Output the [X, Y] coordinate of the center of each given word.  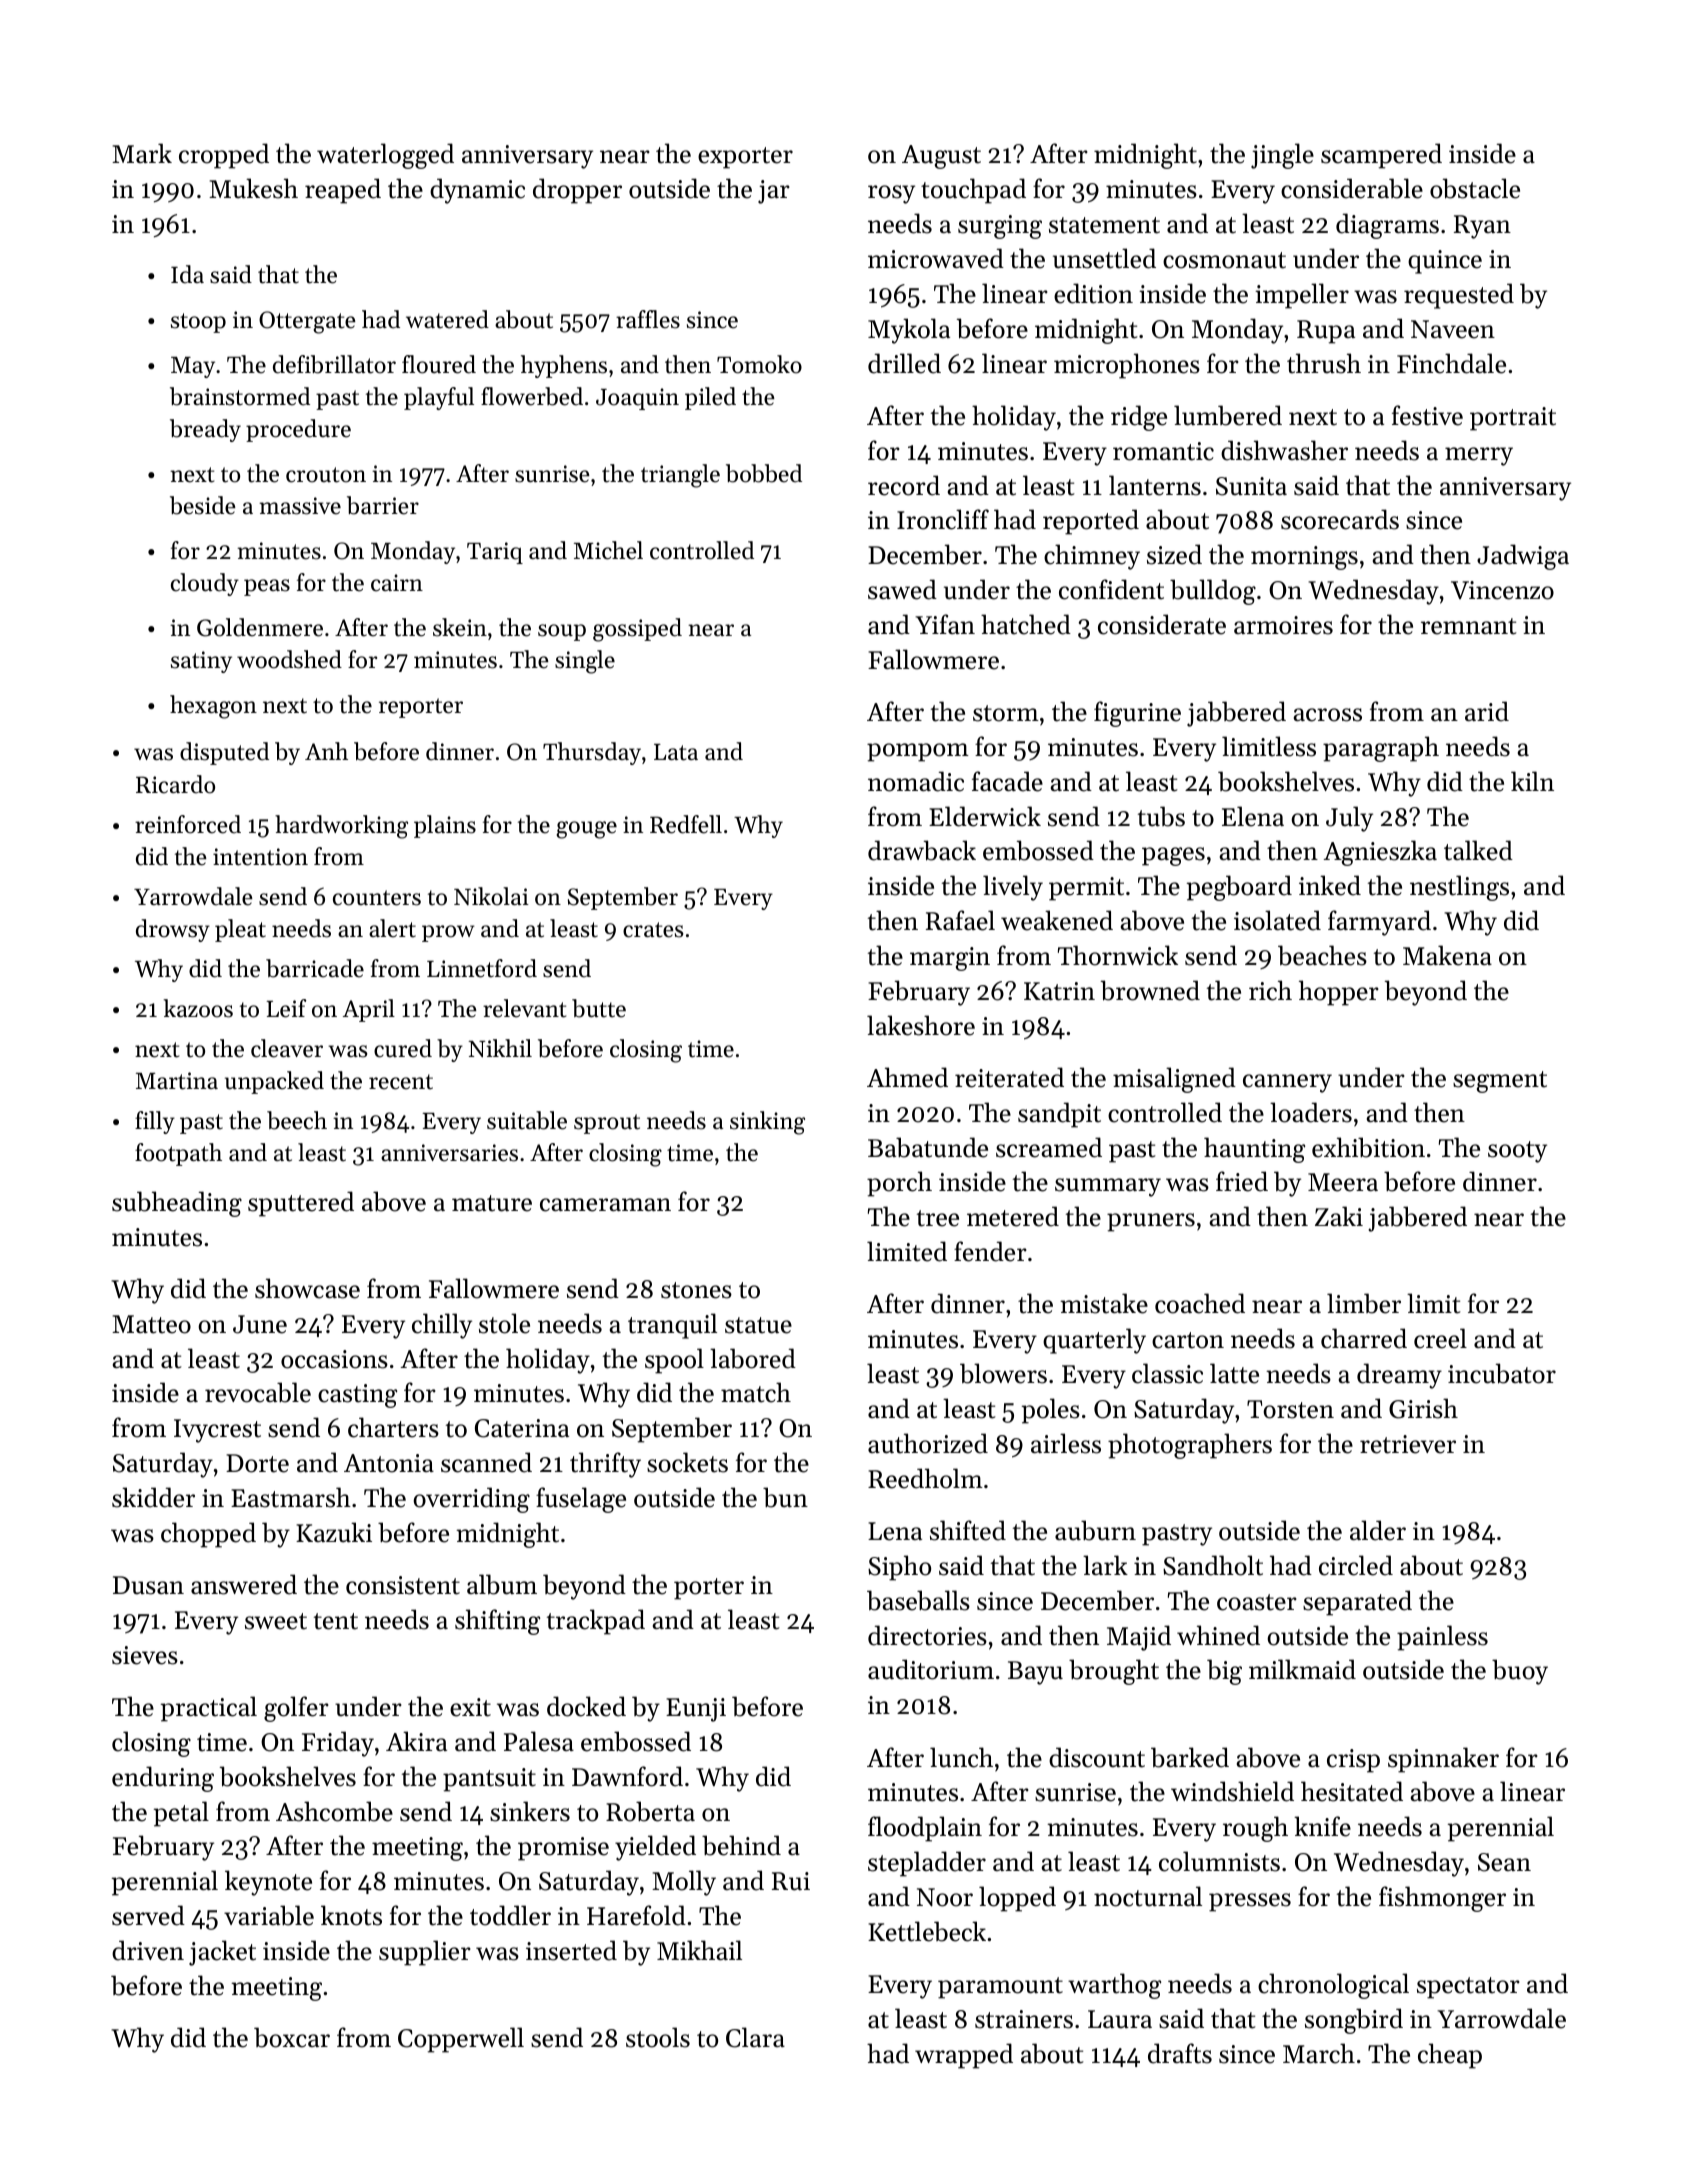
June [260, 1324]
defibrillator [334, 364]
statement [1104, 225]
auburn [1095, 1530]
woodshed [289, 659]
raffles [648, 319]
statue [758, 1325]
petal [181, 1814]
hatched [1026, 624]
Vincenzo [1502, 590]
